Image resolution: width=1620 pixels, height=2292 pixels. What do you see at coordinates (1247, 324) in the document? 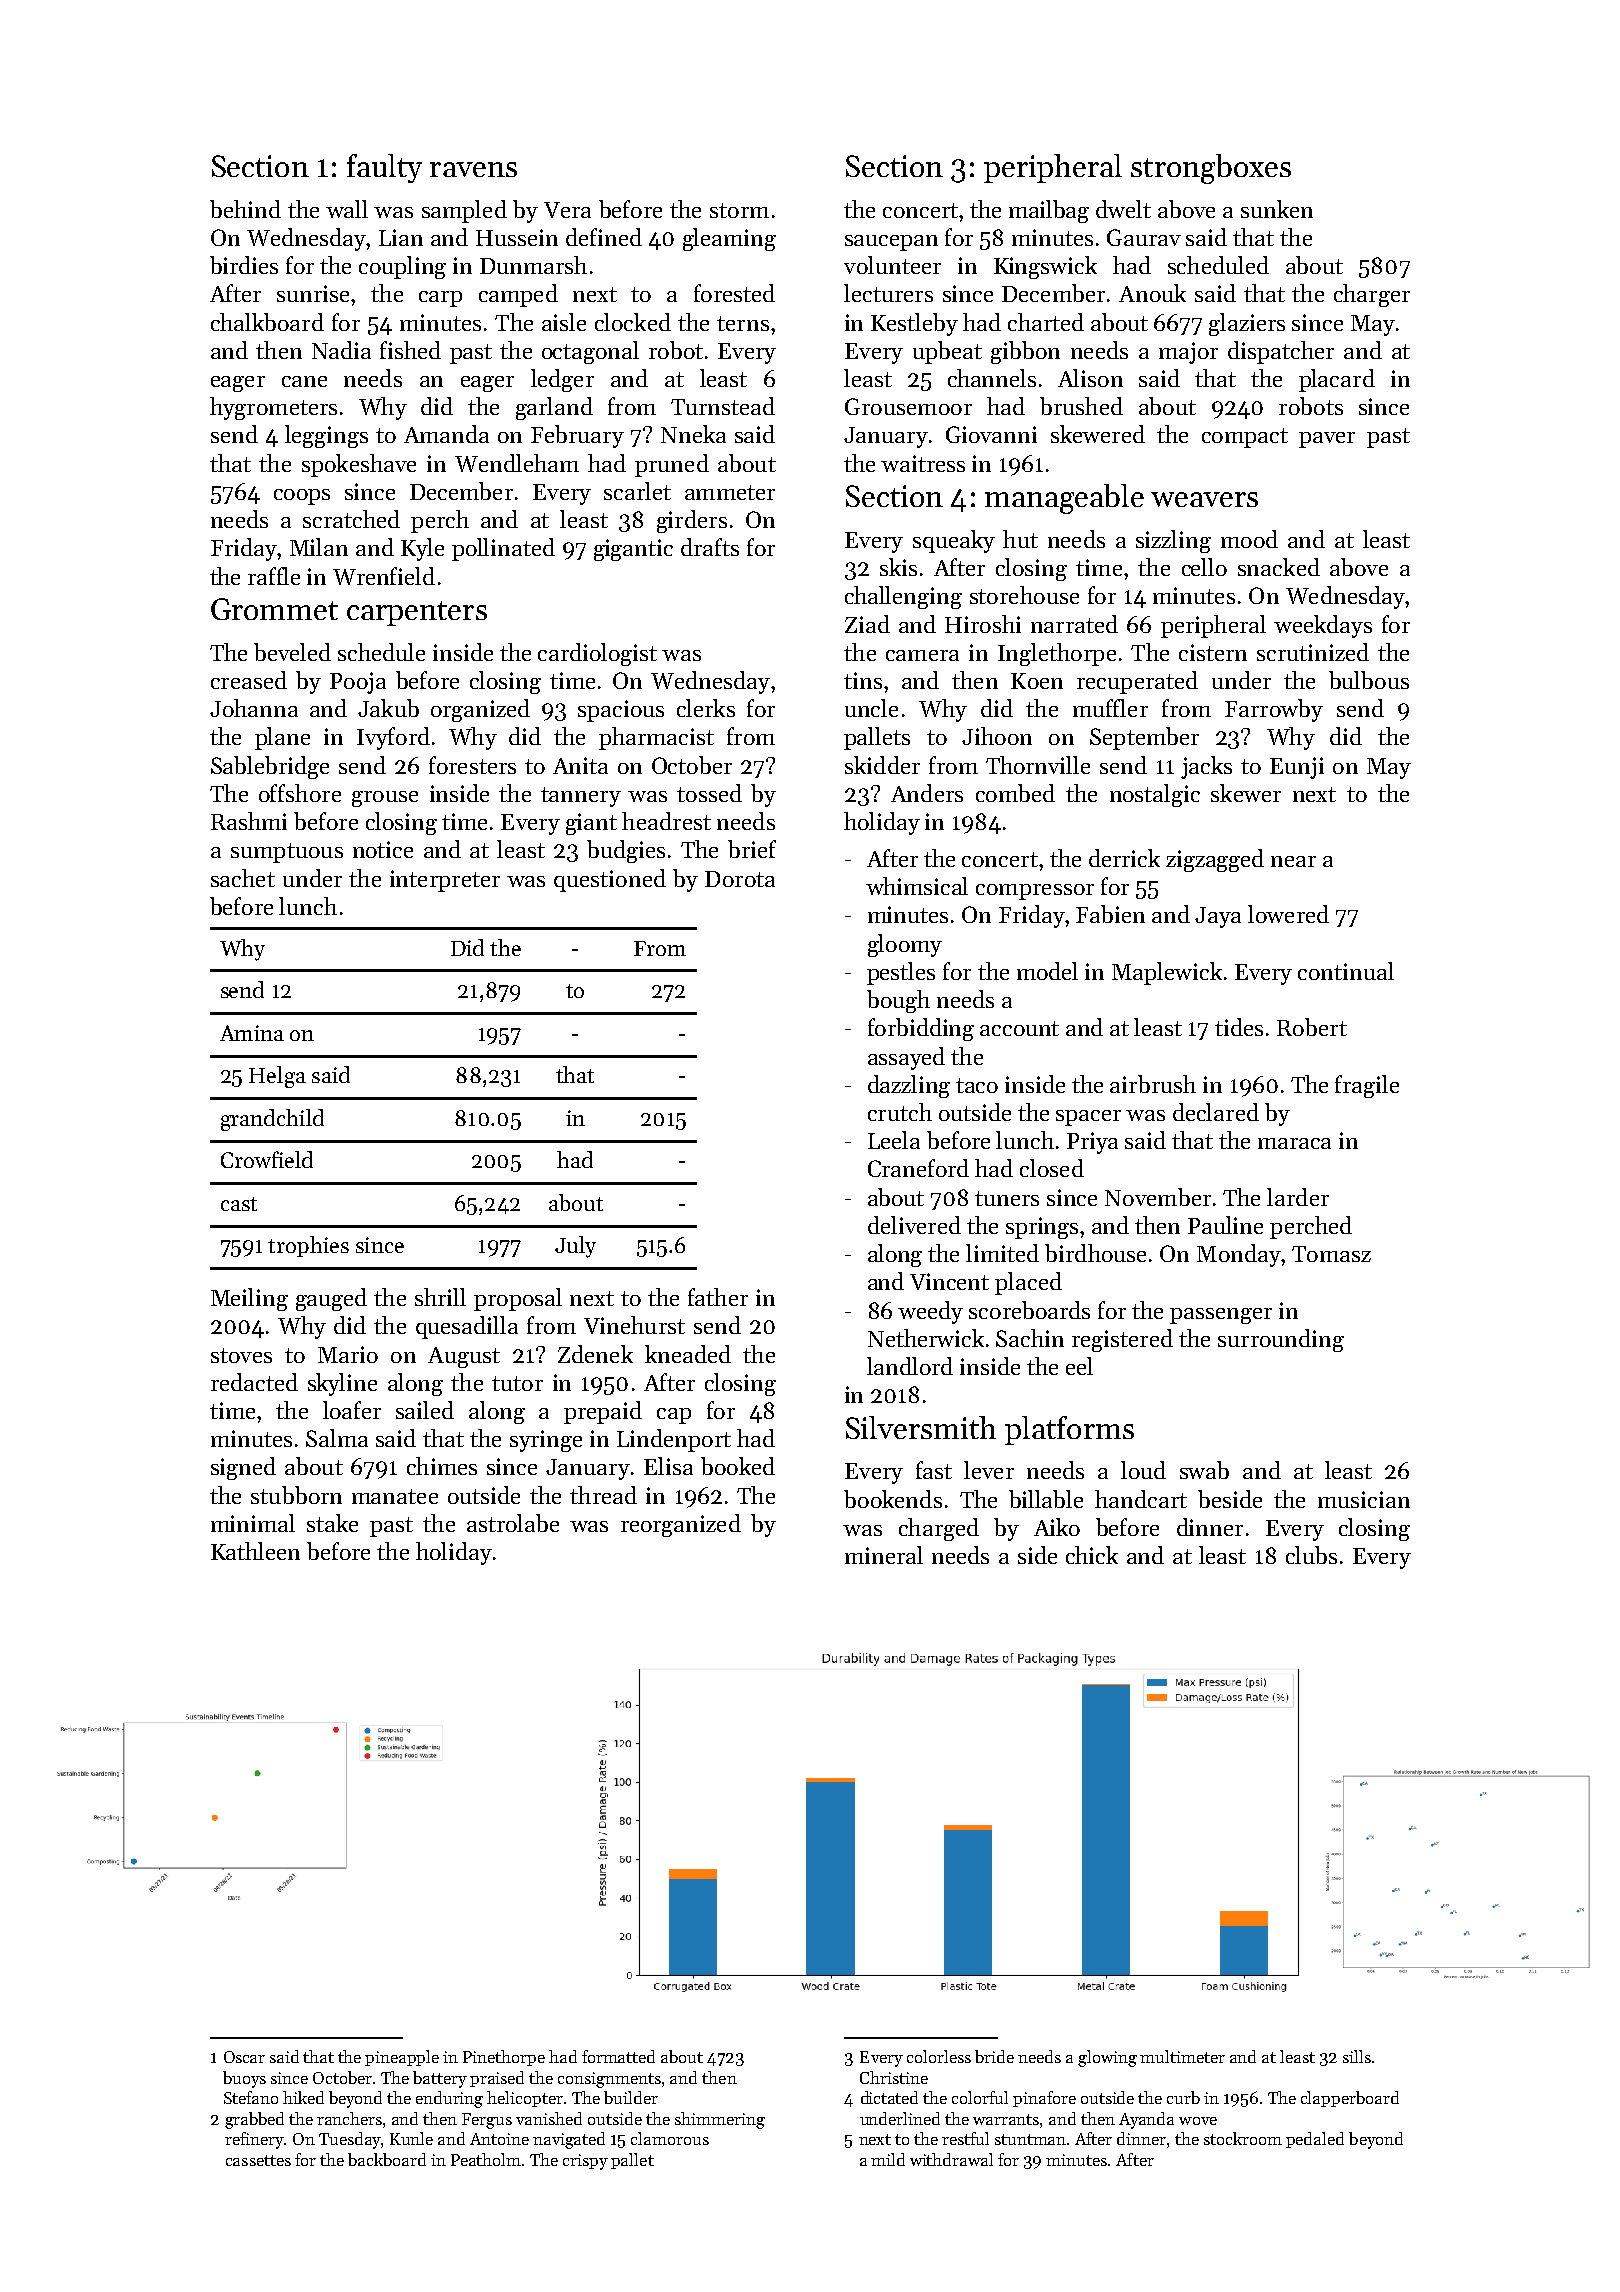
I see `glaziers` at bounding box center [1247, 324].
